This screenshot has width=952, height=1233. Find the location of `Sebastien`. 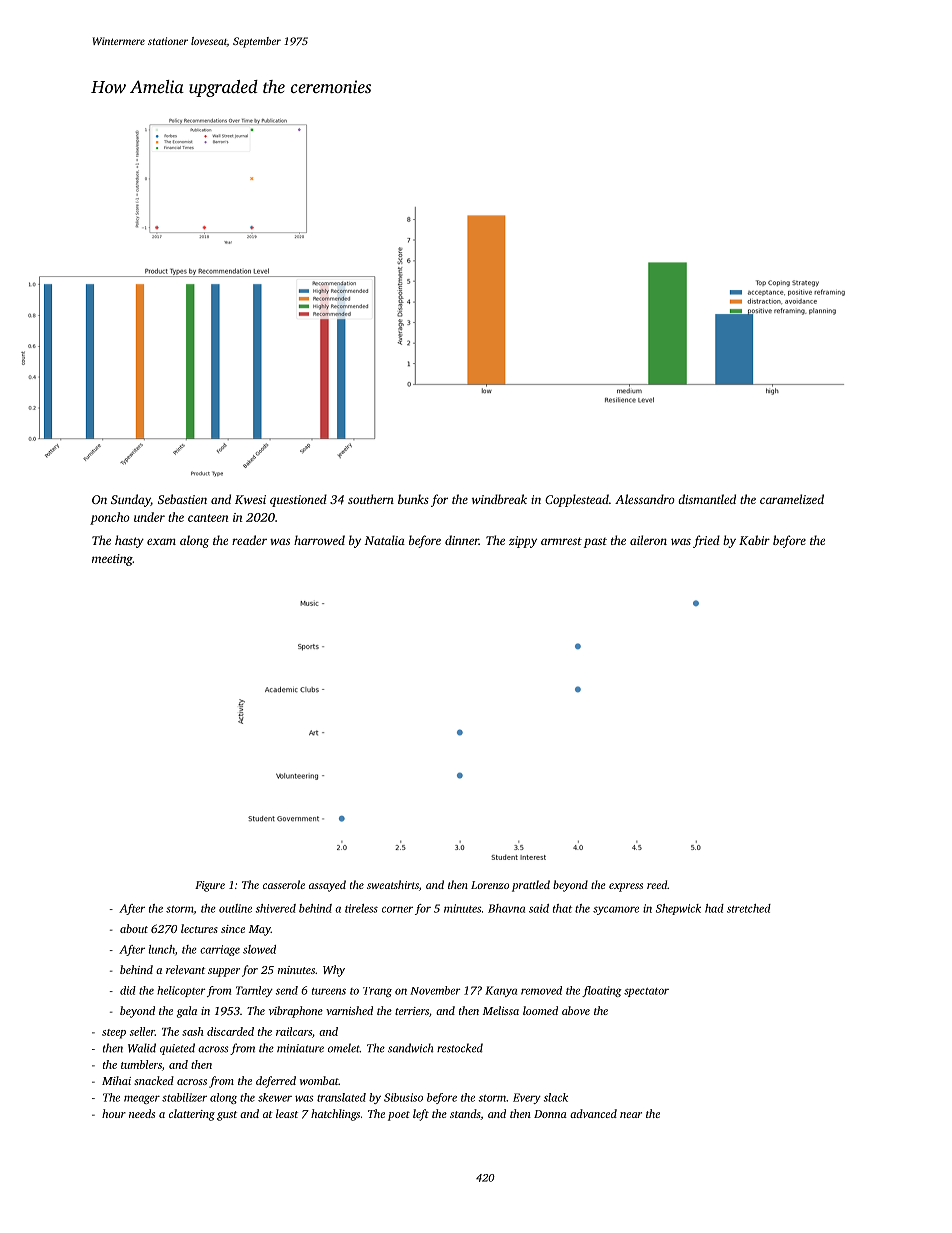

Sebastien is located at coordinates (182, 499).
